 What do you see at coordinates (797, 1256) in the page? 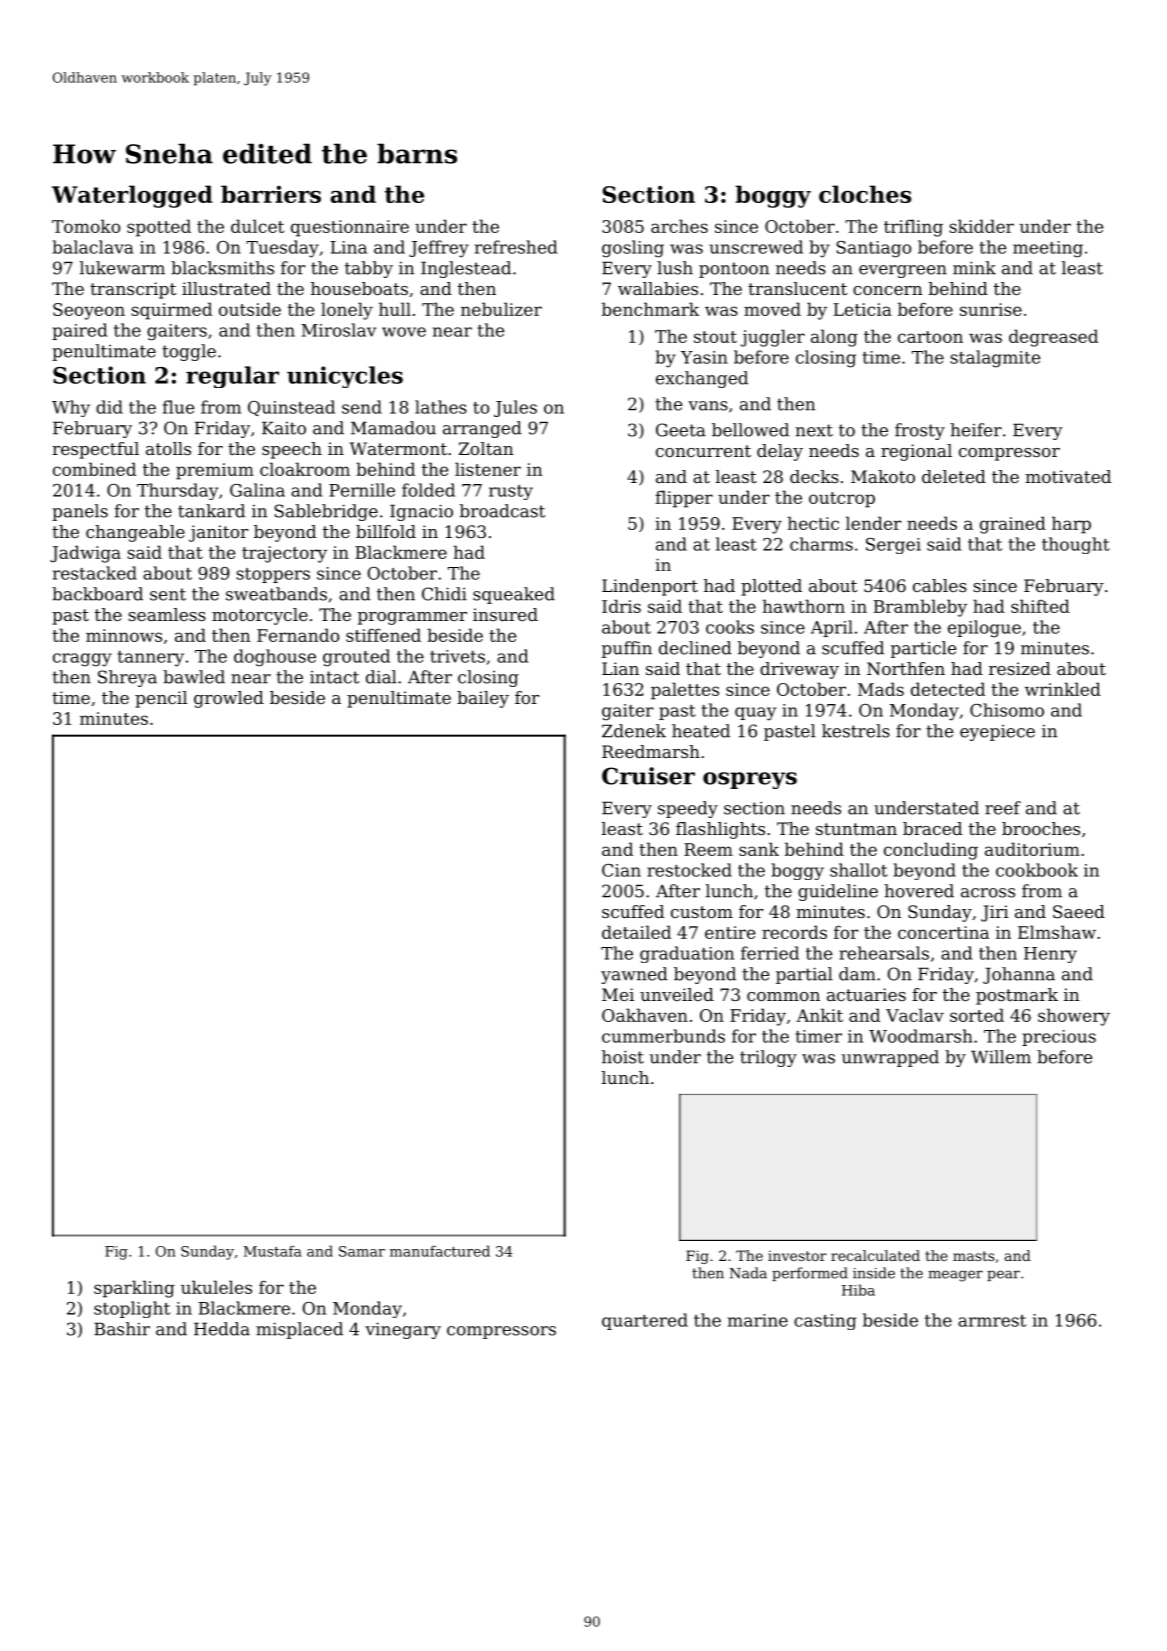
I see `investor` at bounding box center [797, 1256].
